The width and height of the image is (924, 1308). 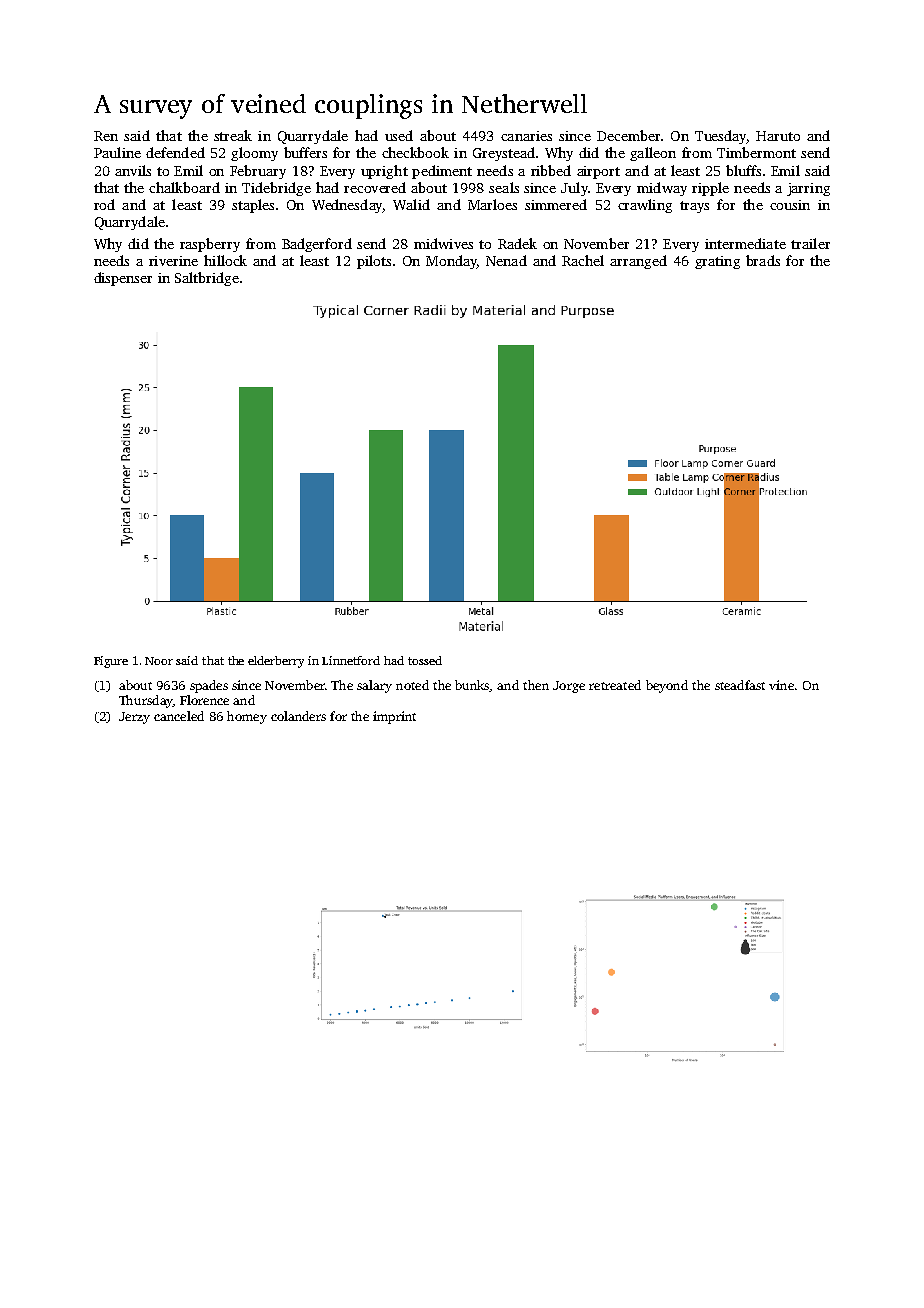 What do you see at coordinates (276, 662) in the image?
I see `elderberry` at bounding box center [276, 662].
